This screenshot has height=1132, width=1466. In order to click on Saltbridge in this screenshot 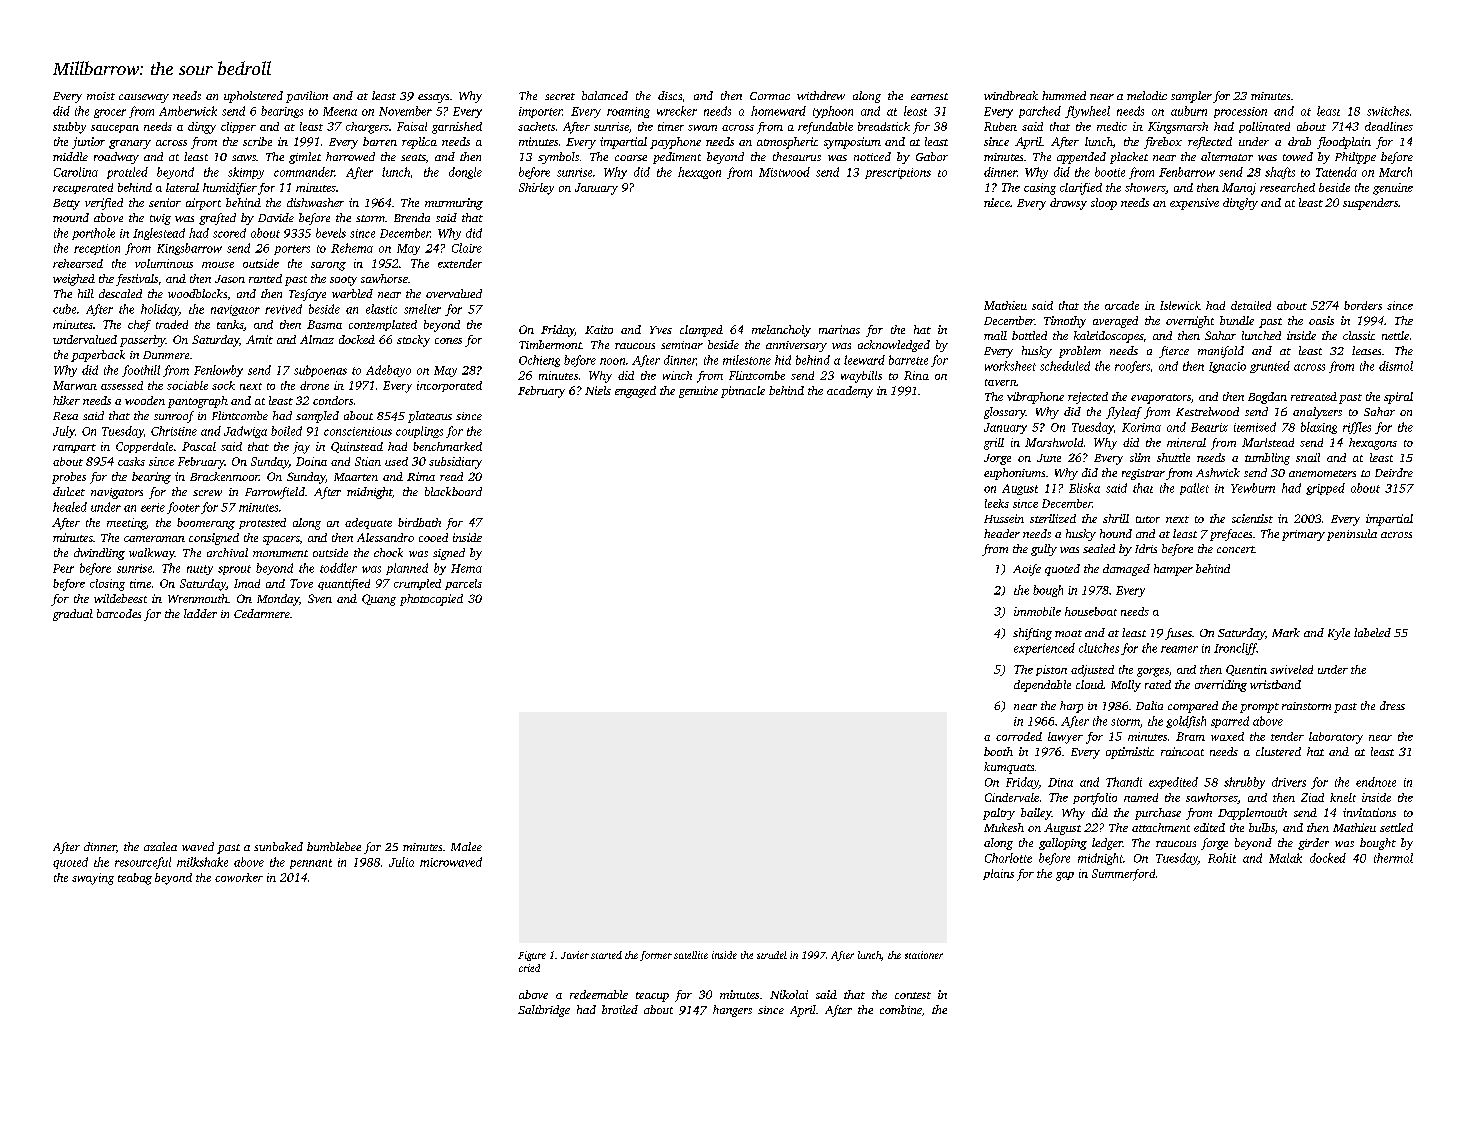, I will do `click(544, 1011)`.
